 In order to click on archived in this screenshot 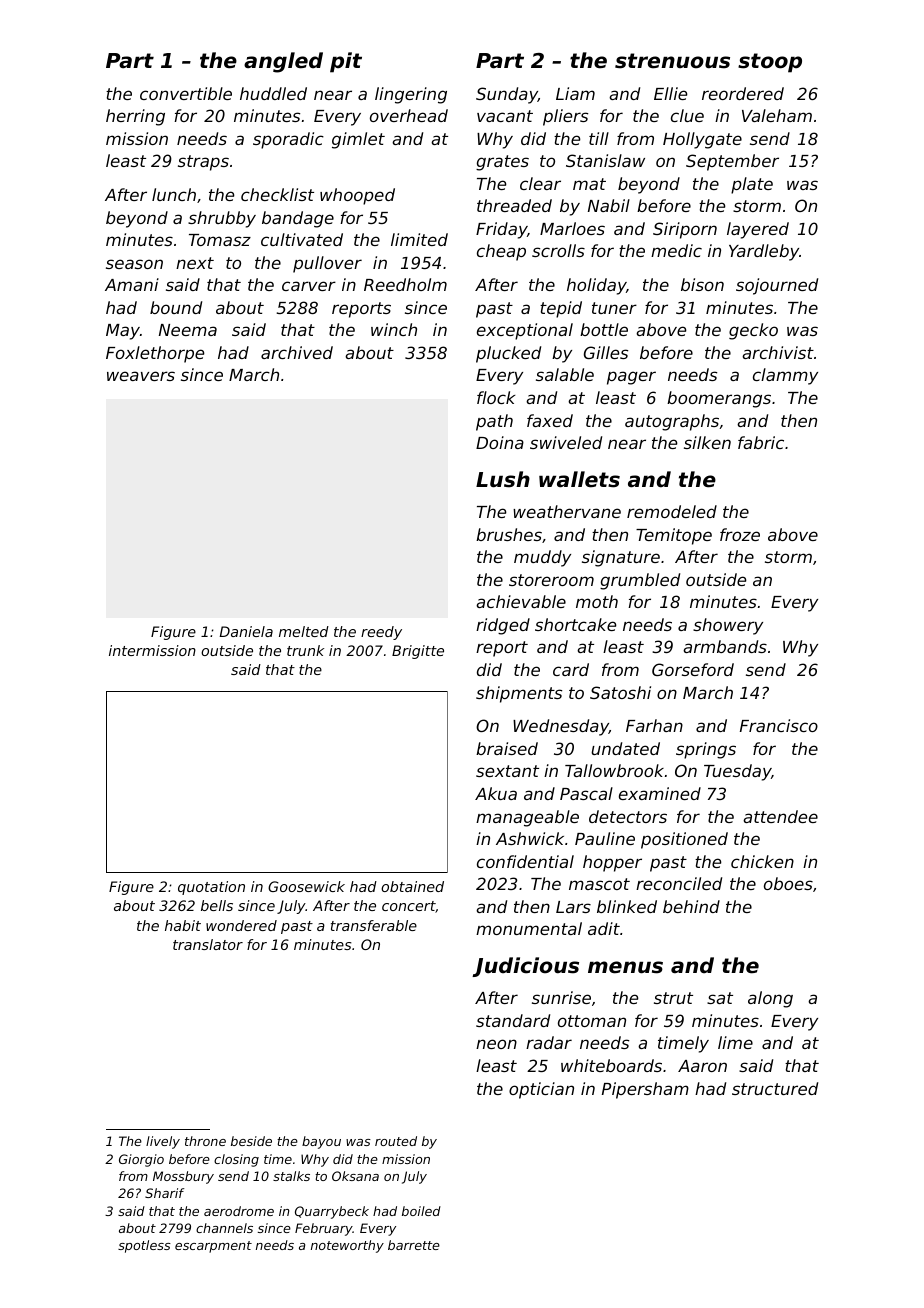, I will do `click(297, 352)`.
